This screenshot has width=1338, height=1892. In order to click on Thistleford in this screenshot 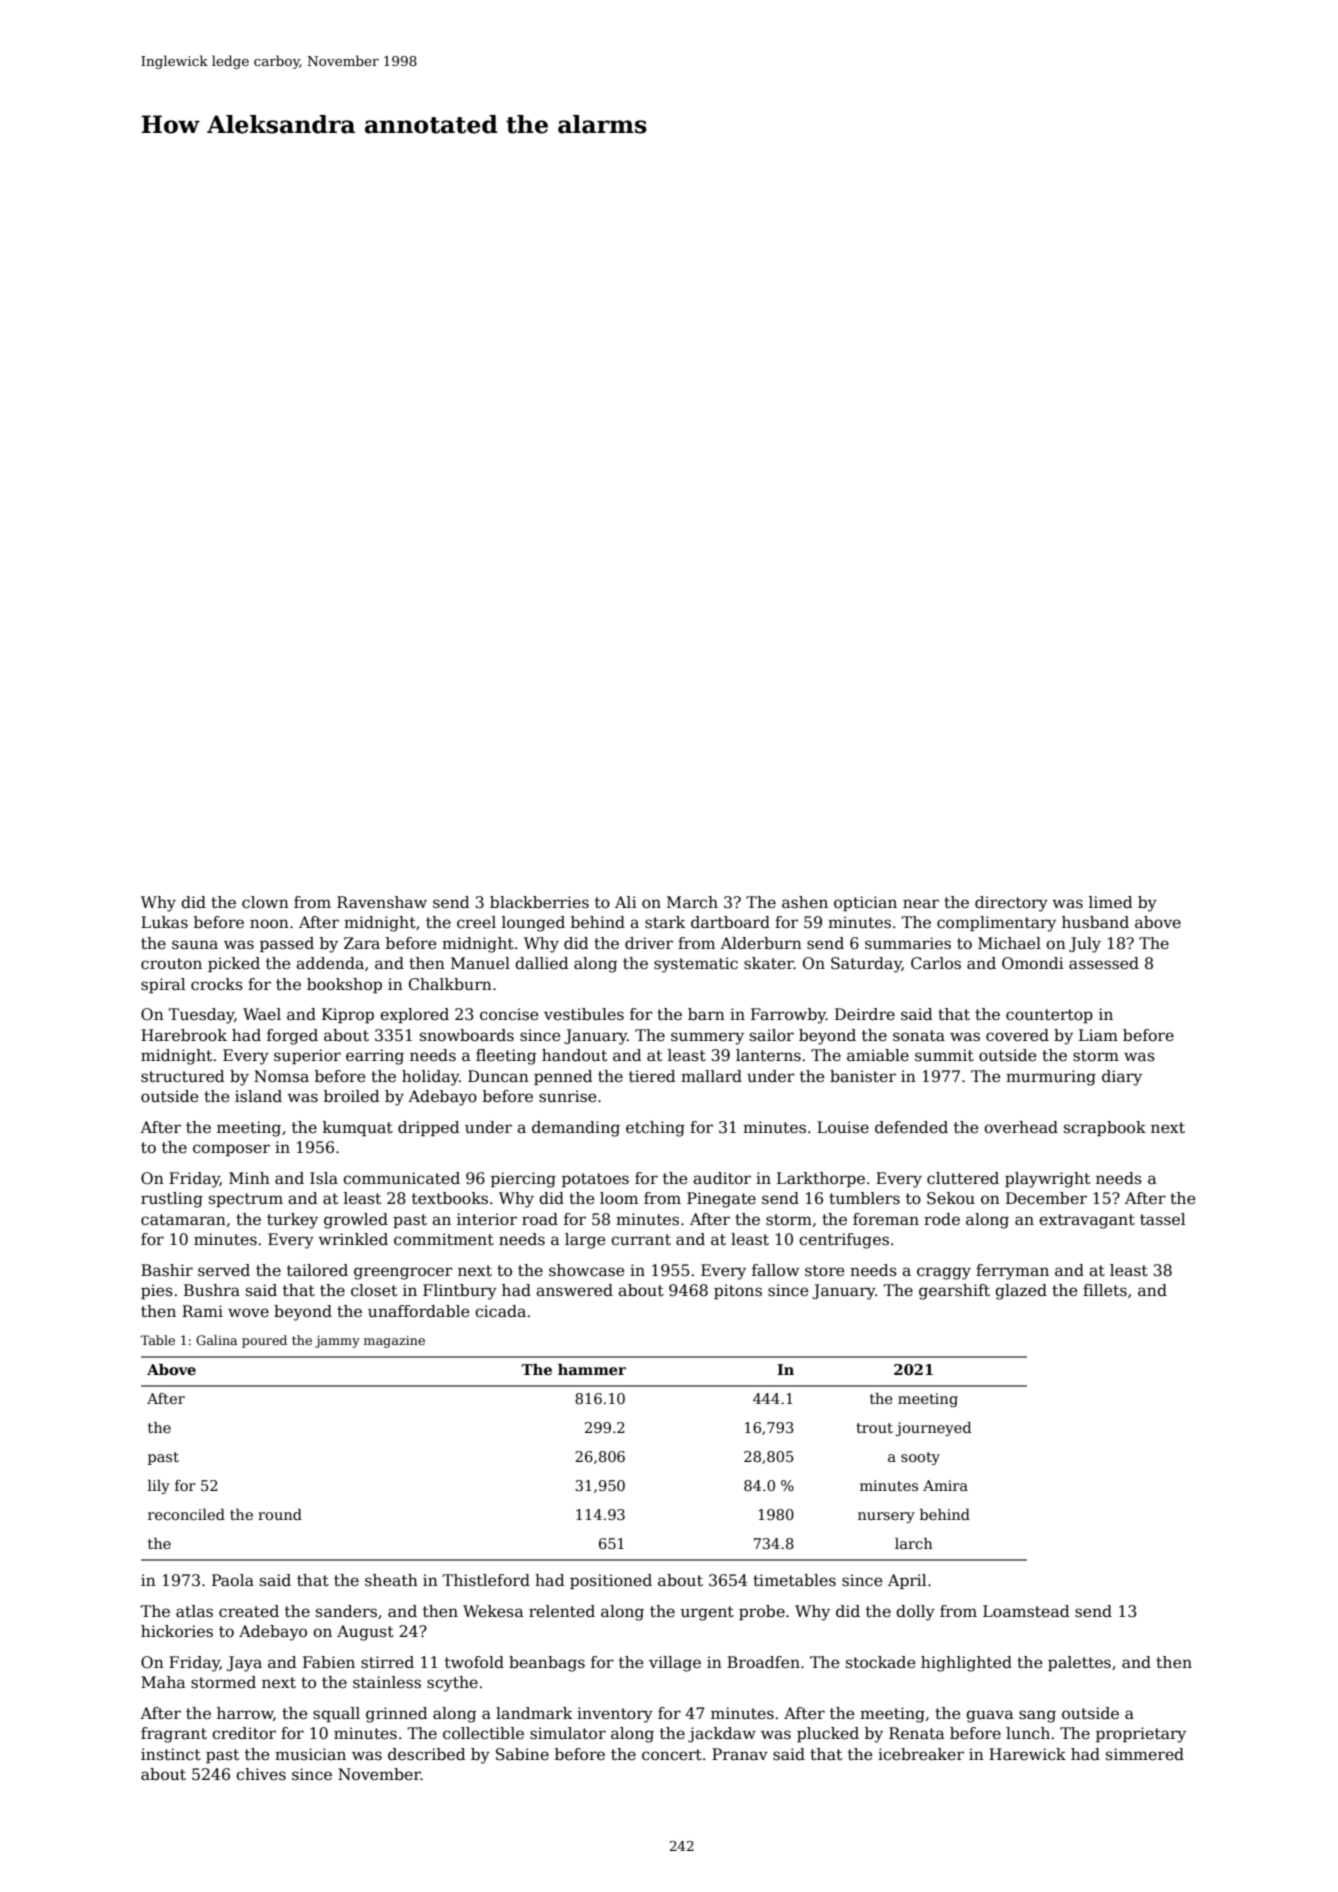, I will do `click(486, 1580)`.
